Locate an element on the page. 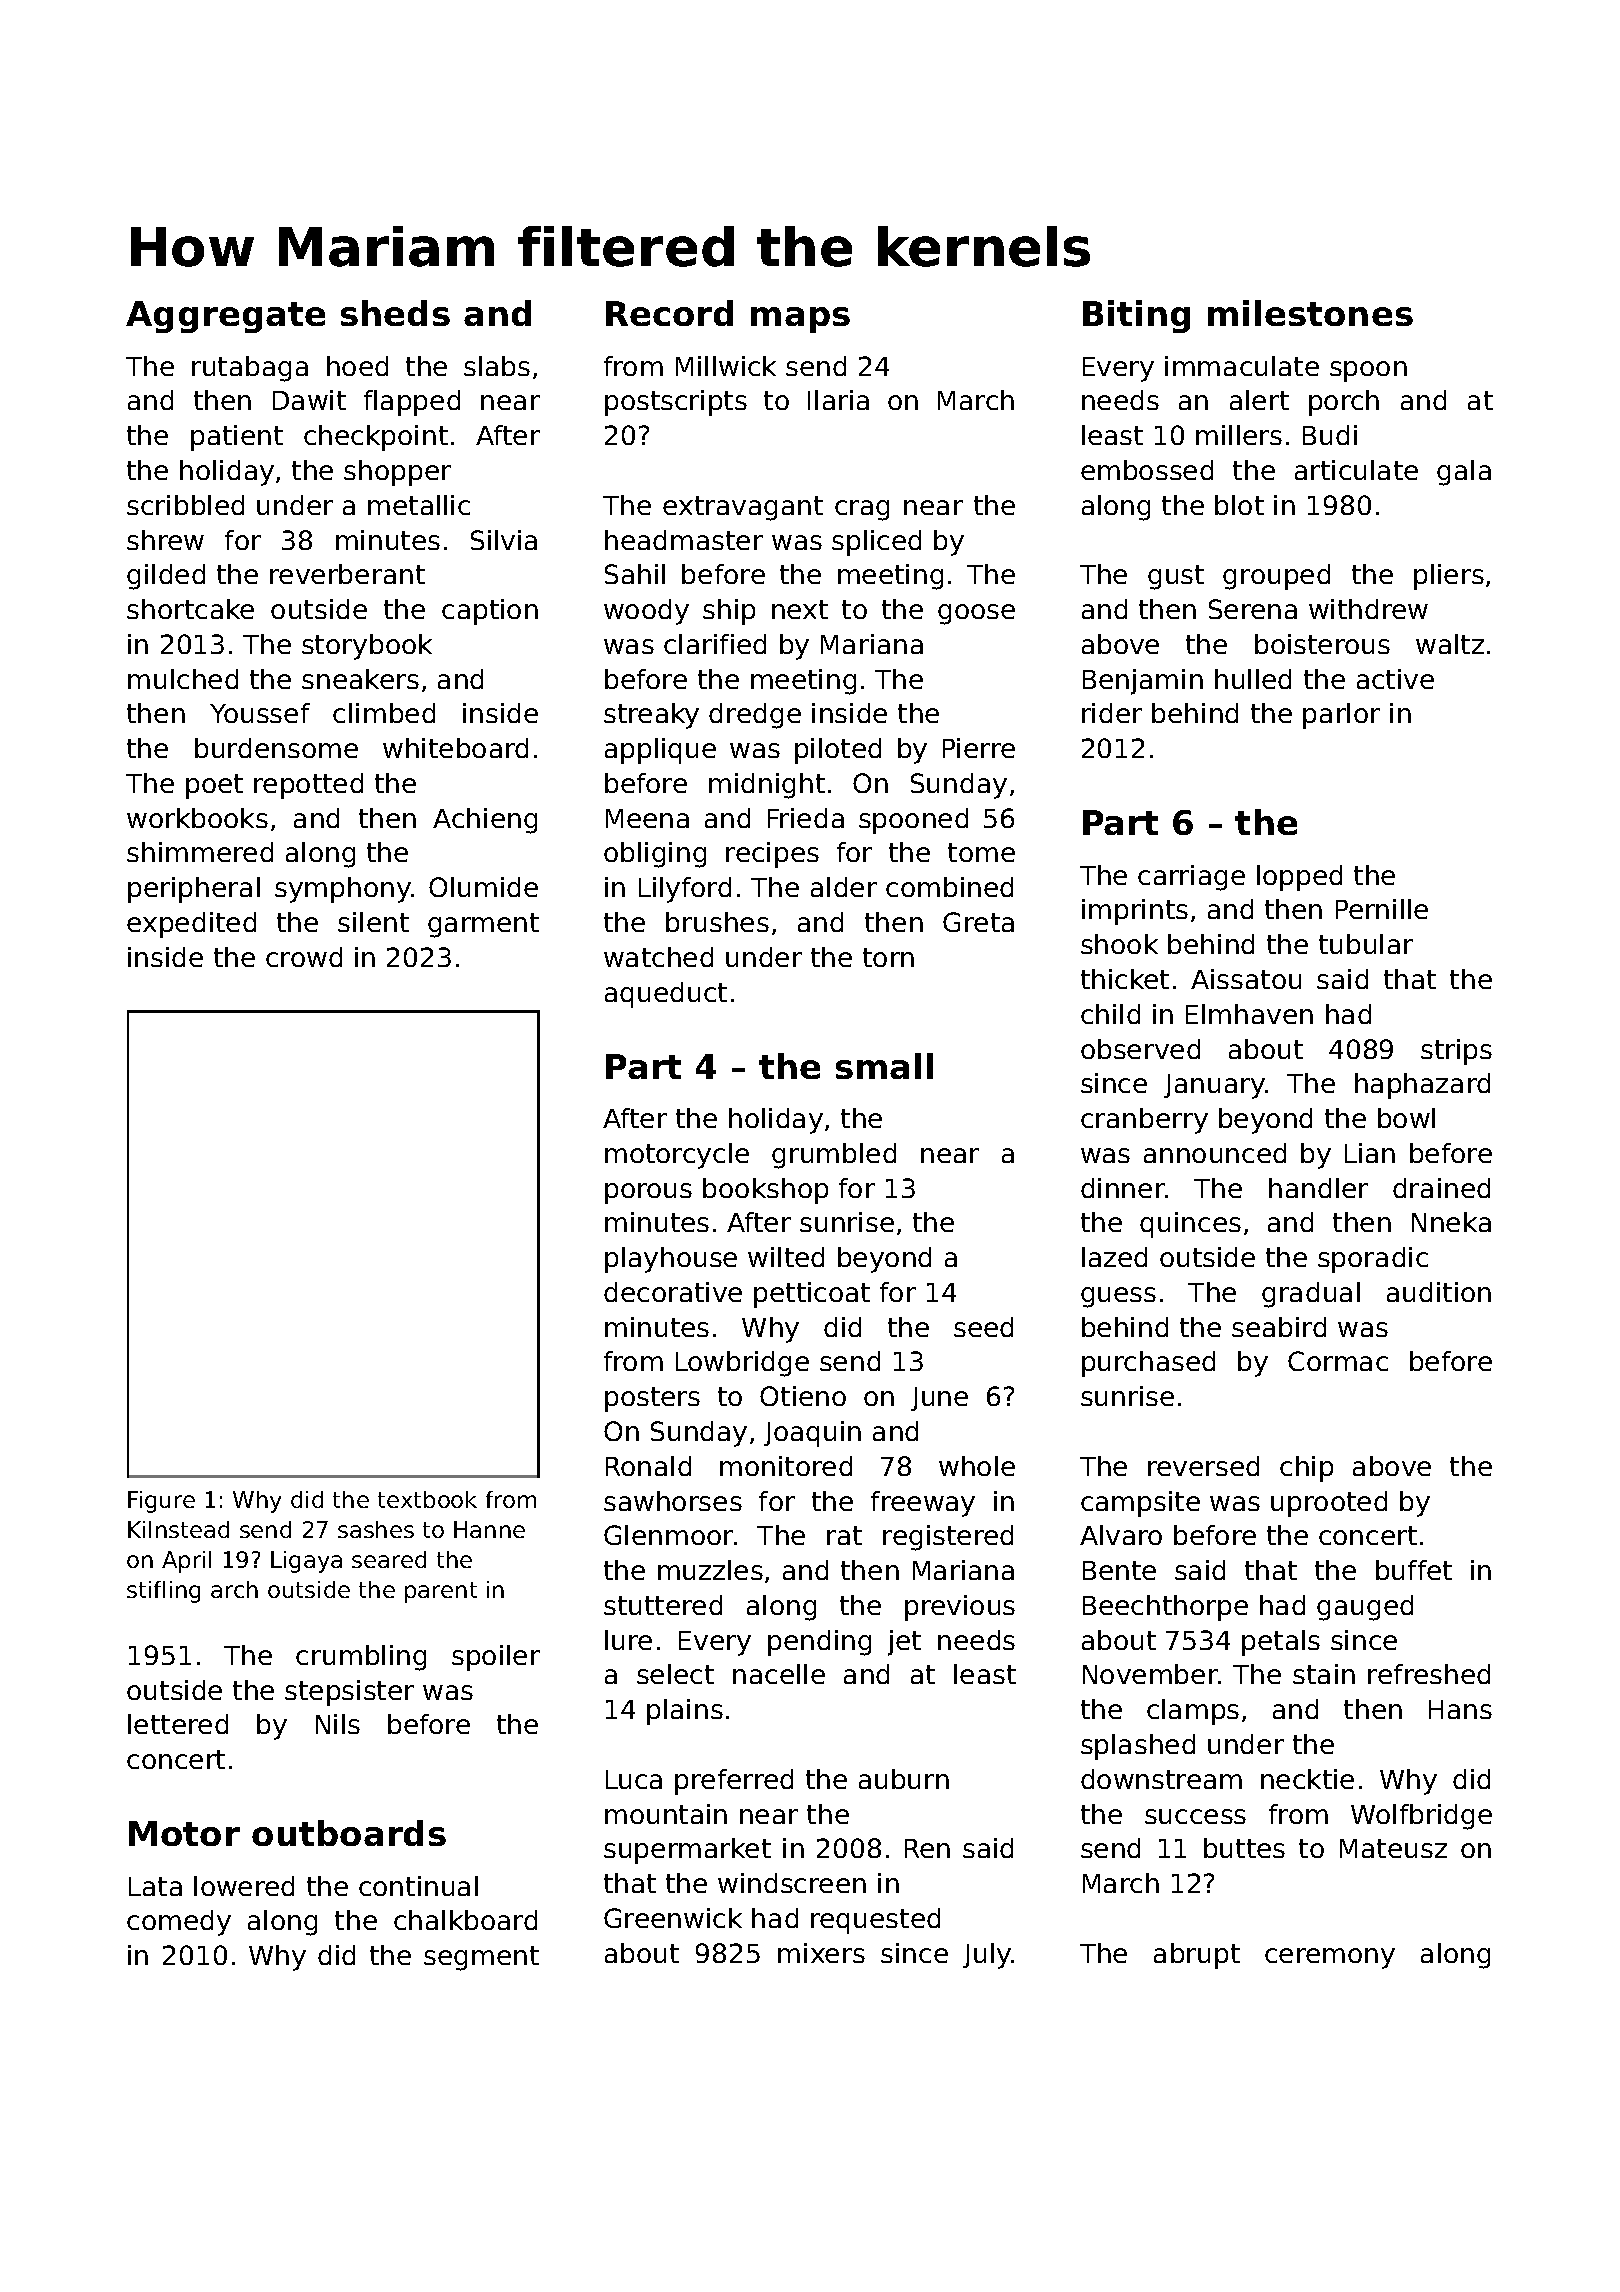 This document has height=2292, width=1620. shook is located at coordinates (1119, 944).
